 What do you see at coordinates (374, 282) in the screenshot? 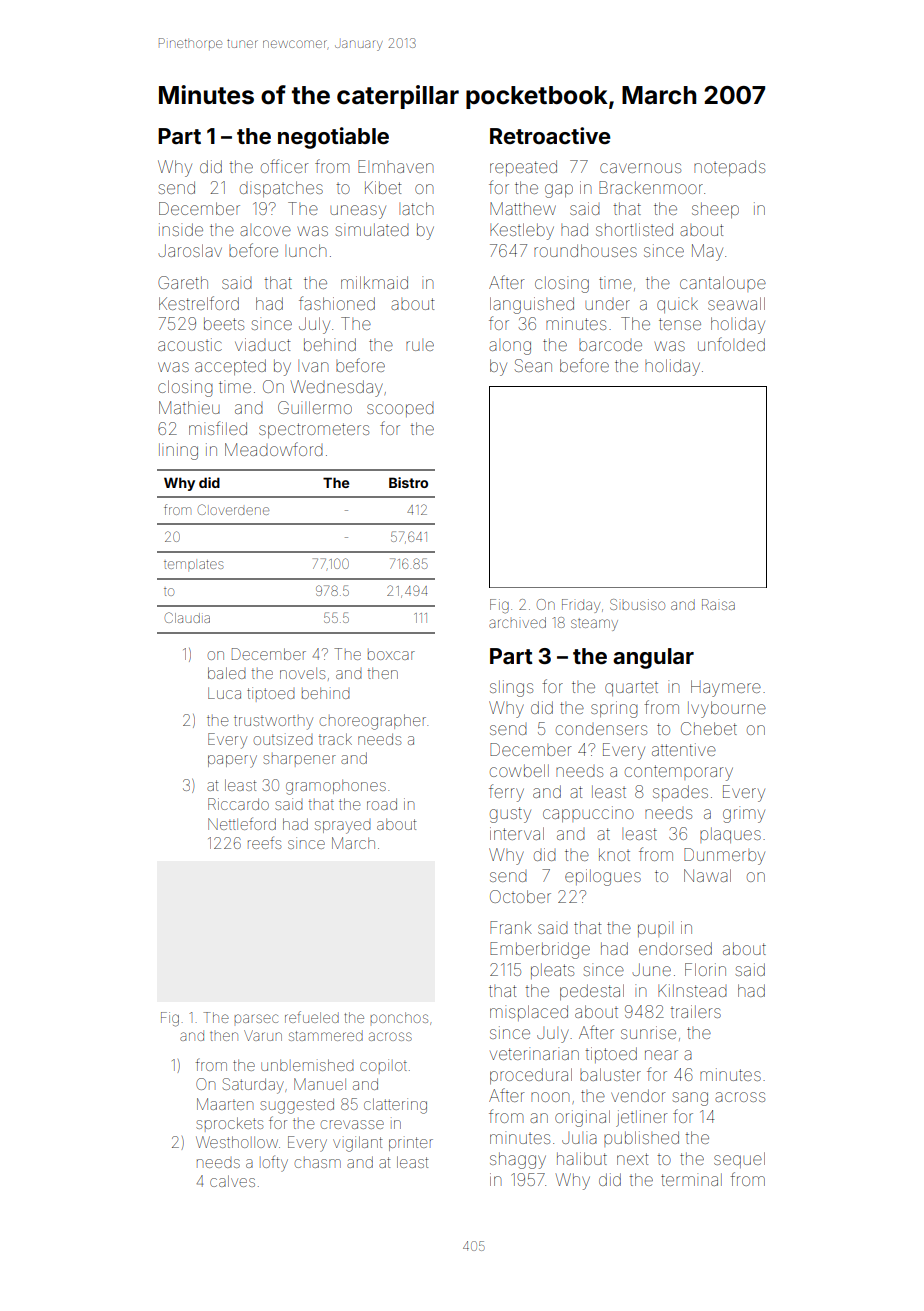
I see `milkmaid` at bounding box center [374, 282].
